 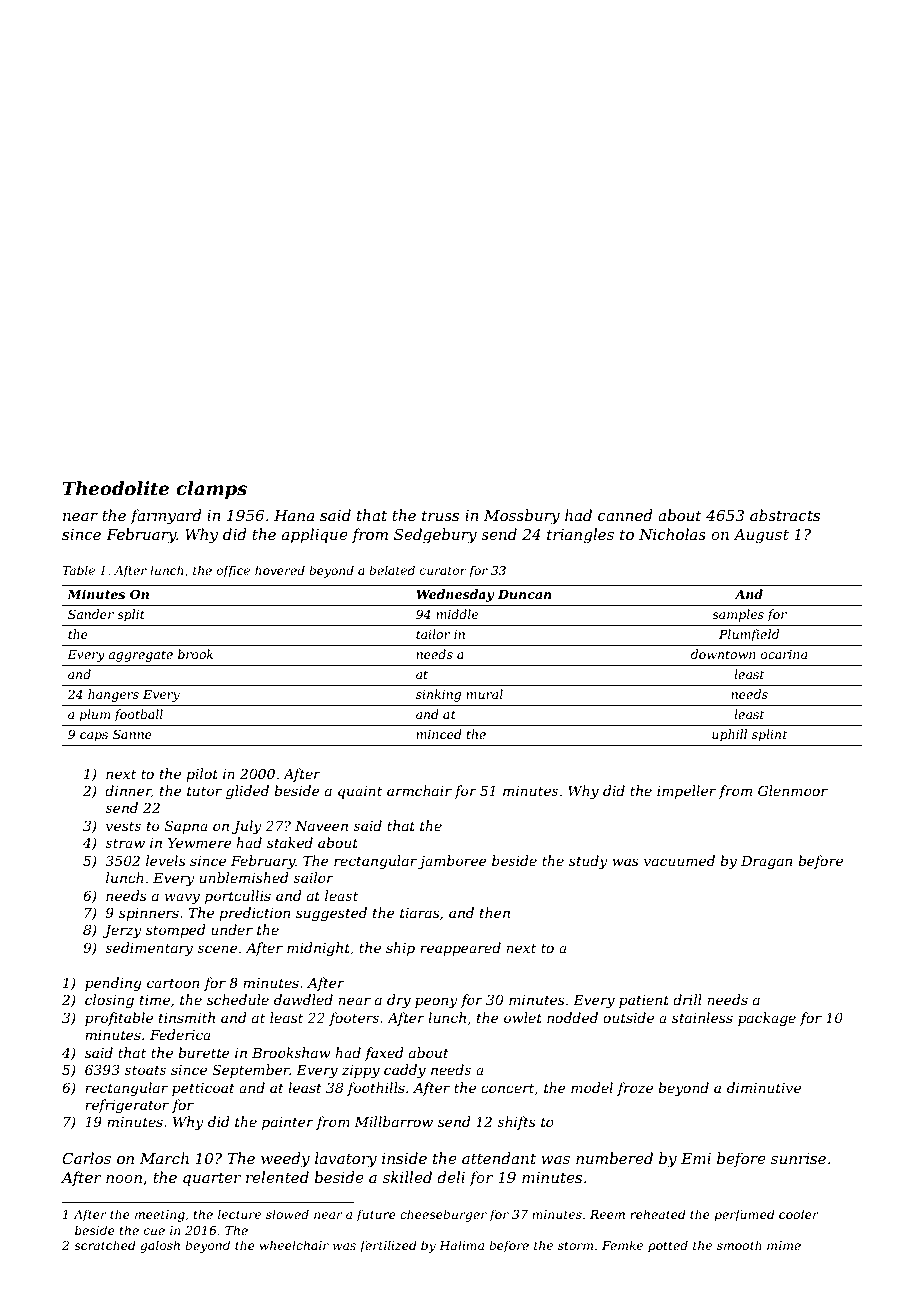 I want to click on scratched, so click(x=105, y=1245).
